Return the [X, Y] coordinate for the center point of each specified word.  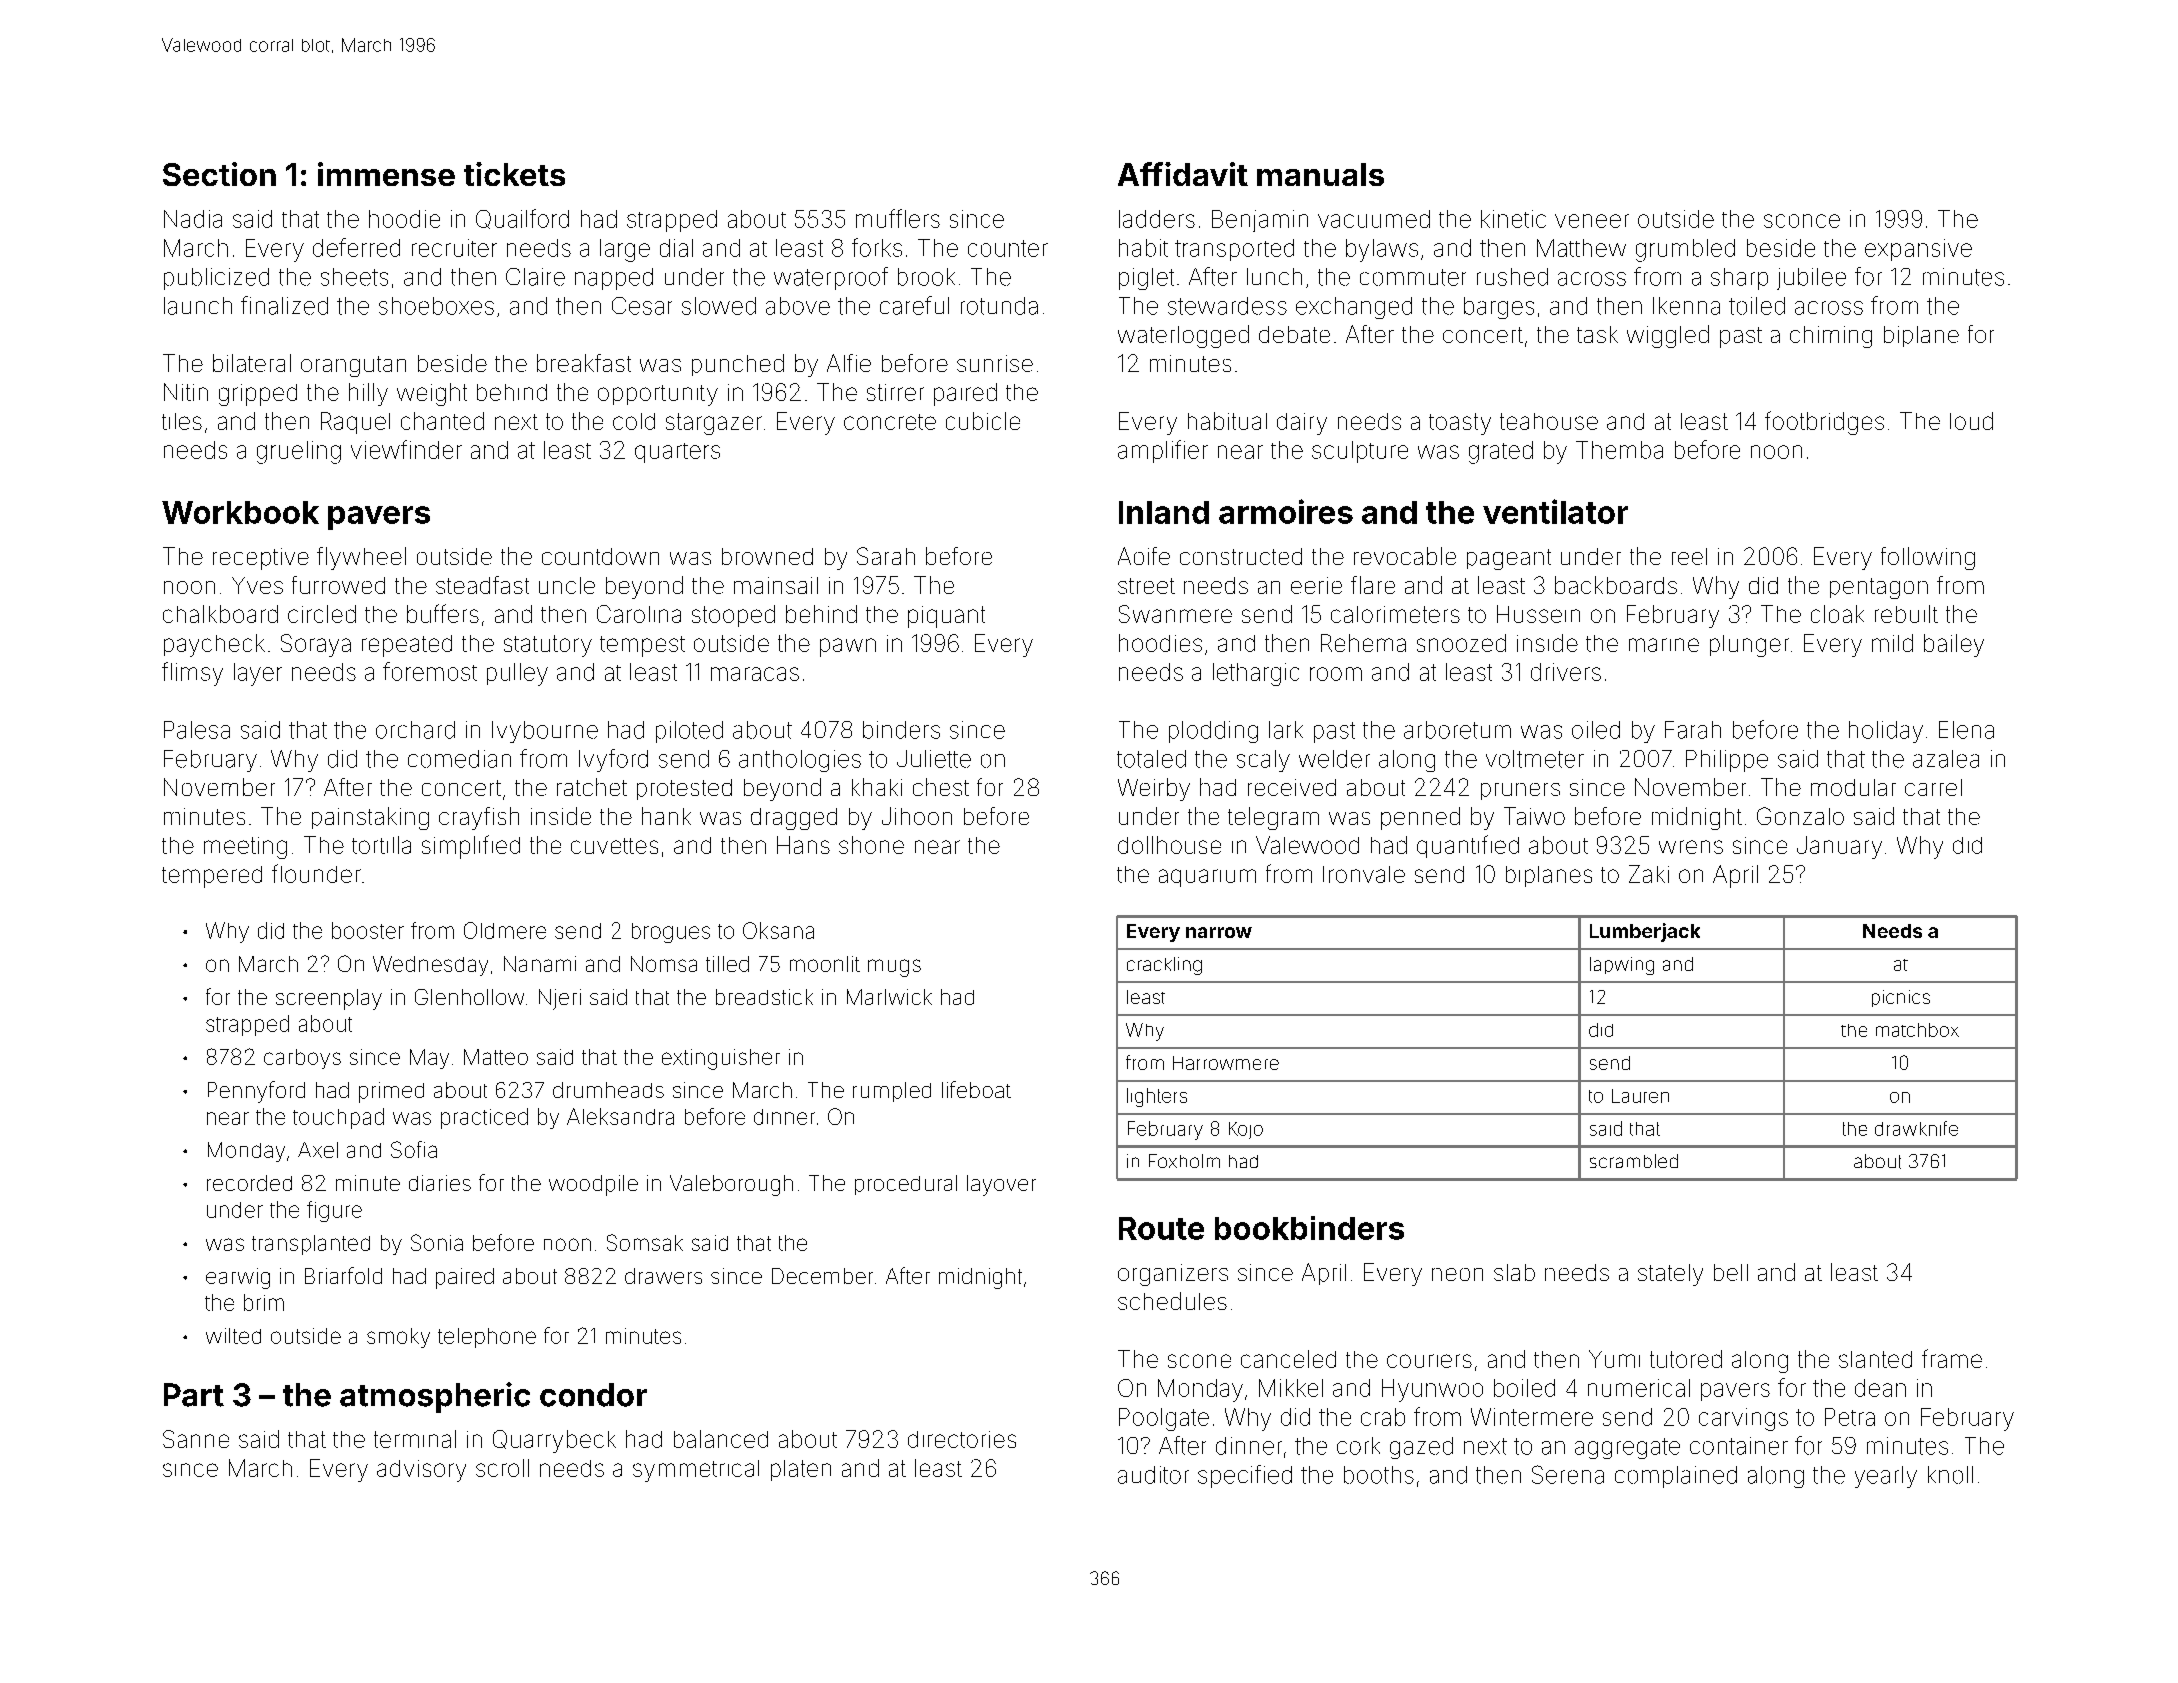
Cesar [642, 306]
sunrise [995, 363]
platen [801, 1470]
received [1292, 787]
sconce [1802, 221]
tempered [212, 877]
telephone [487, 1338]
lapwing [1622, 966]
